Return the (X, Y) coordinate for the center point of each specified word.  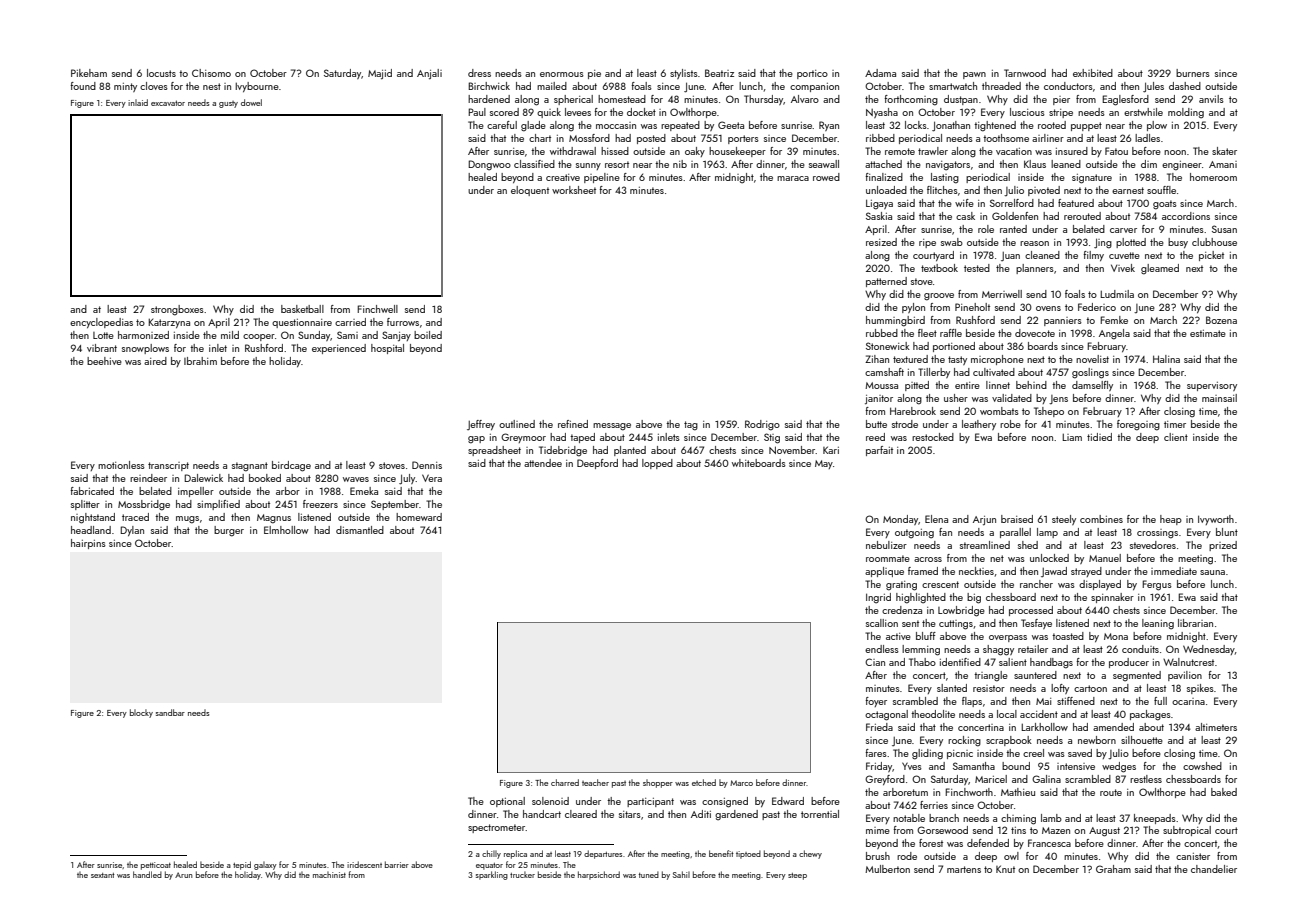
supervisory (1212, 386)
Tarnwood (1025, 73)
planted (630, 451)
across (928, 559)
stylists (684, 74)
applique (884, 572)
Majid (380, 74)
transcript (168, 466)
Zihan (877, 359)
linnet (998, 385)
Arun (184, 875)
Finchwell (377, 309)
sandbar (170, 712)
